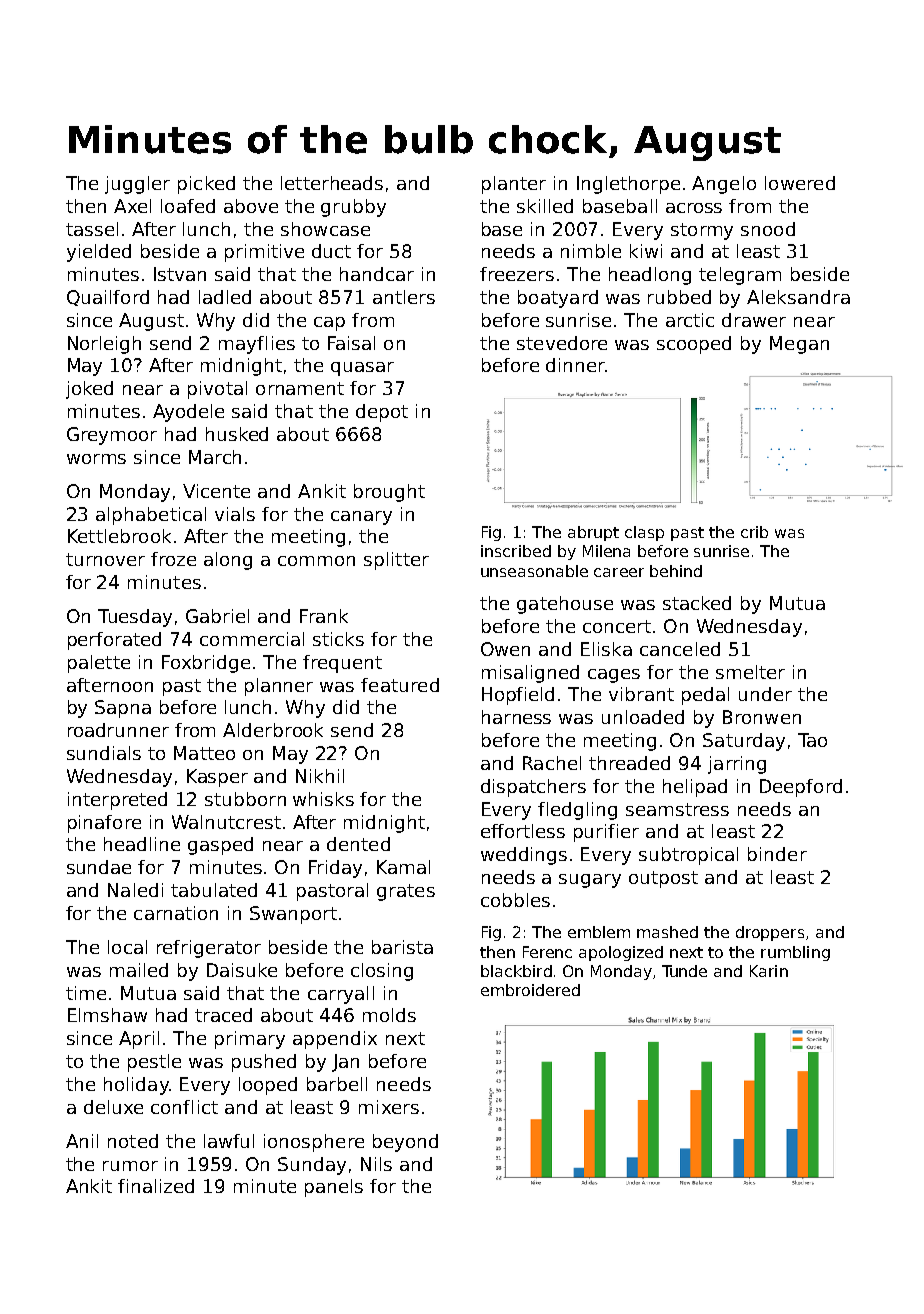  I want to click on effortless, so click(523, 831).
